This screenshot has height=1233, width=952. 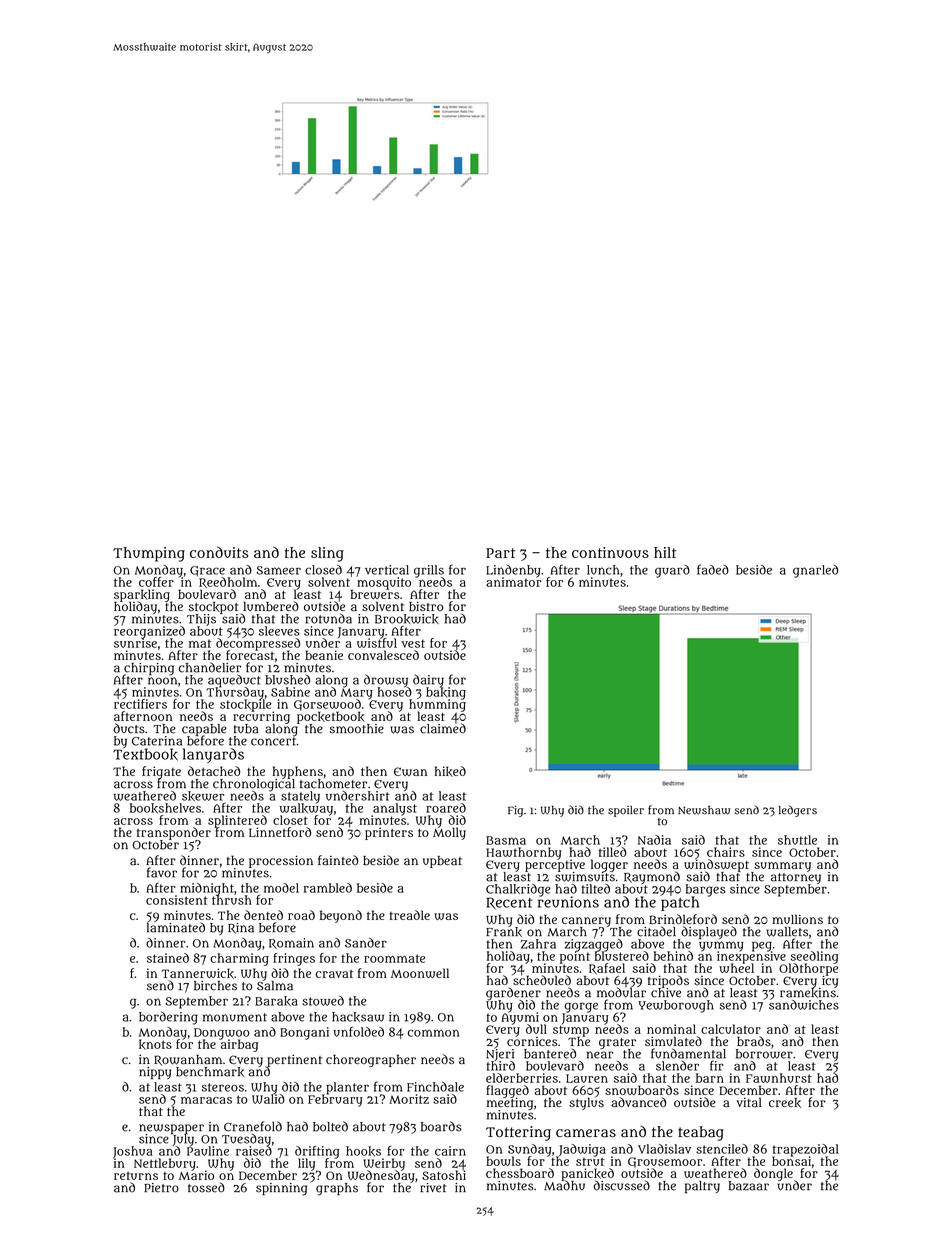 What do you see at coordinates (161, 1188) in the screenshot?
I see `Pietro` at bounding box center [161, 1188].
